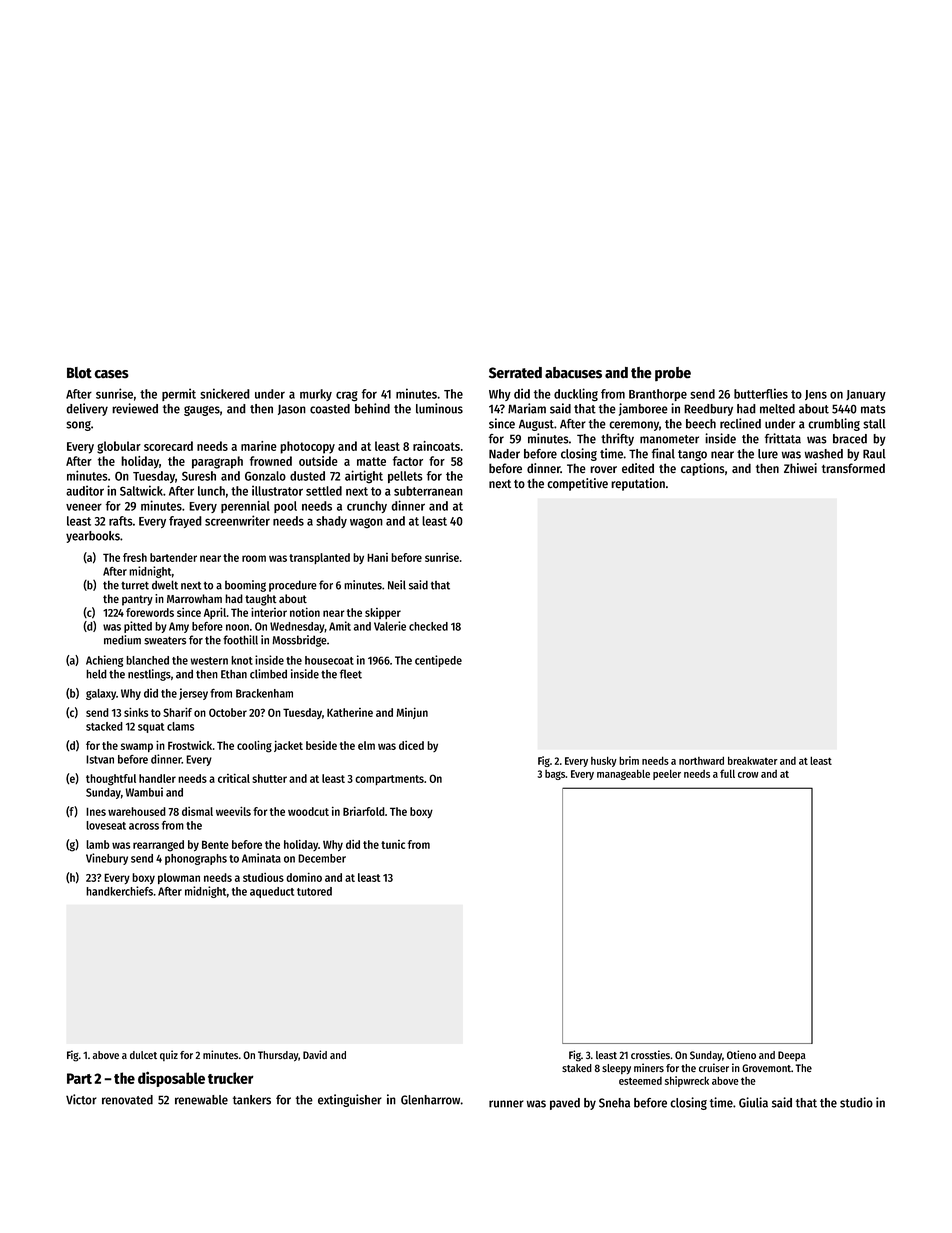 The image size is (952, 1233). What do you see at coordinates (748, 775) in the screenshot?
I see `crow` at bounding box center [748, 775].
